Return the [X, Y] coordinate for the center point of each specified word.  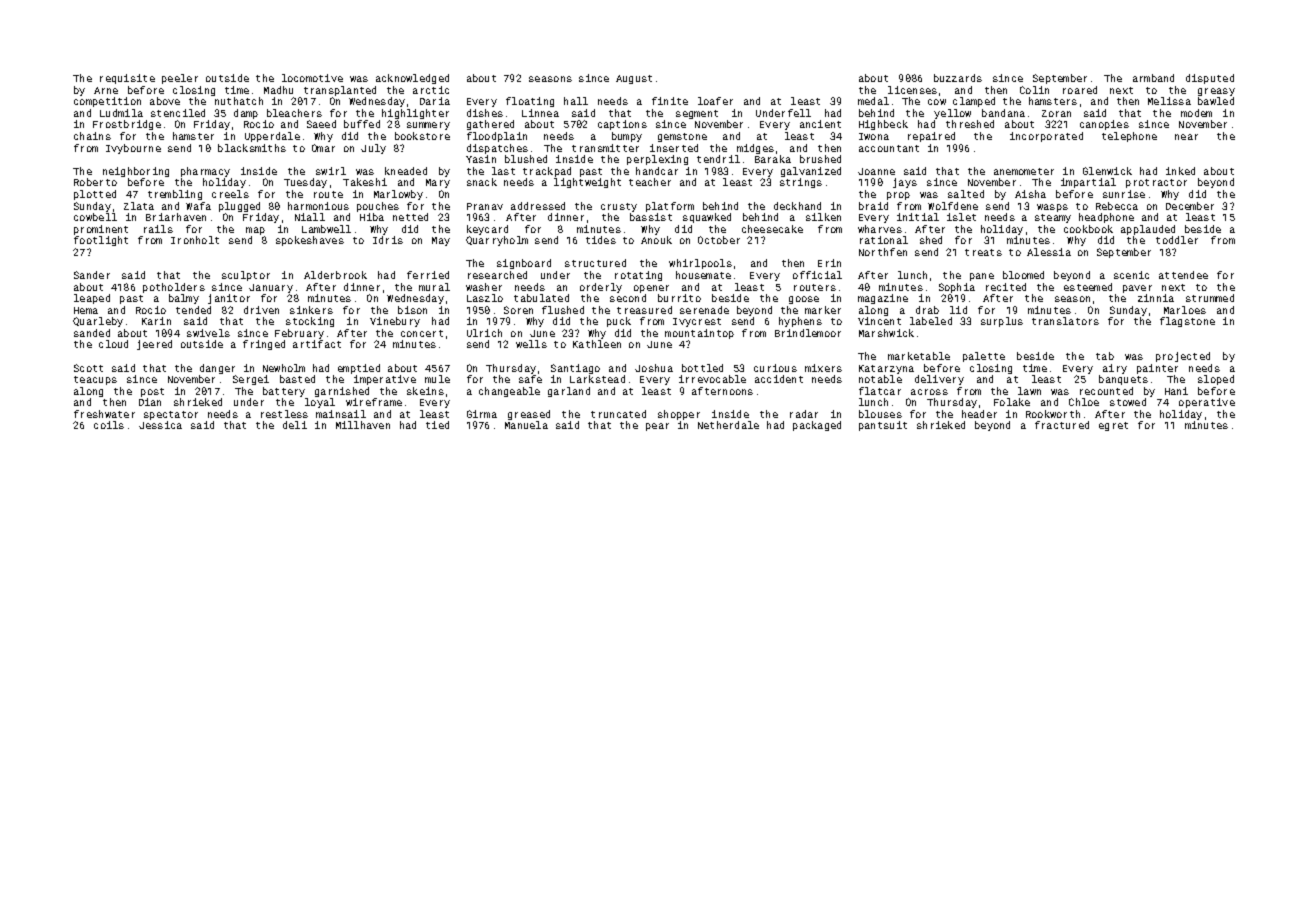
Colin [1034, 90]
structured [595, 263]
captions [622, 125]
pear [657, 427]
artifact [317, 344]
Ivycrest [697, 322]
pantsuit [883, 426]
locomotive [312, 78]
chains [92, 136]
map [255, 231]
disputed [1210, 79]
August [634, 79]
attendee [1183, 275]
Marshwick [886, 333]
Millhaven [363, 425]
